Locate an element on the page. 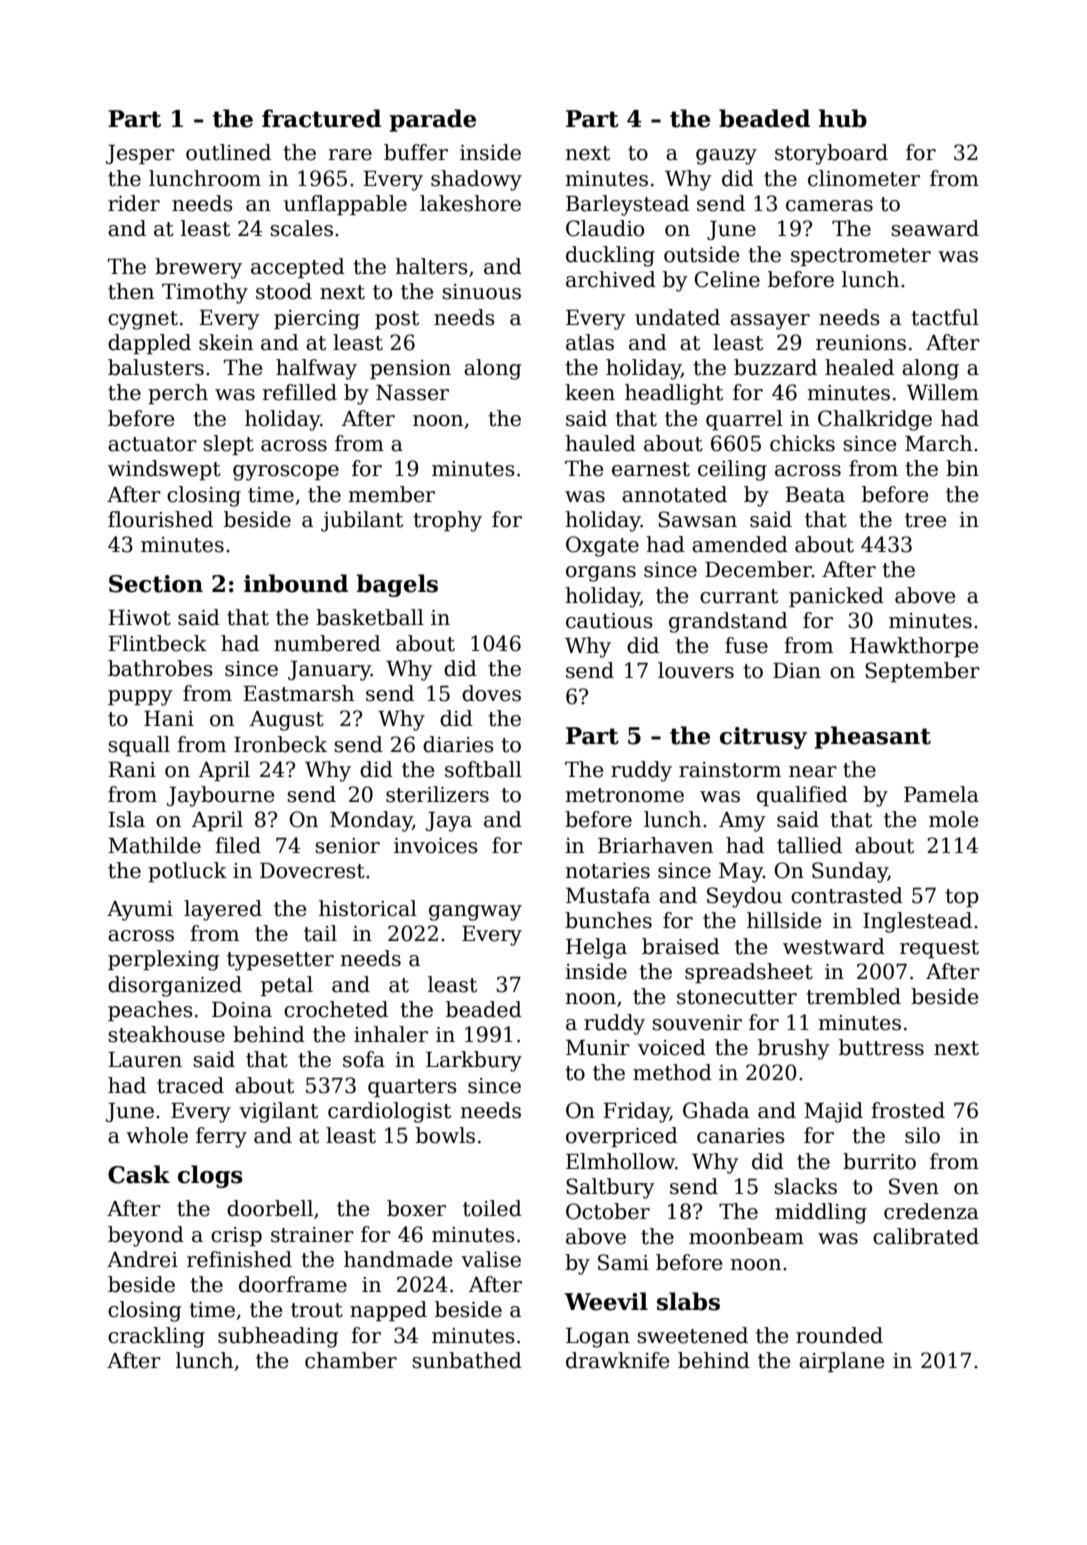 Image resolution: width=1087 pixels, height=1545 pixels. grandstand is located at coordinates (728, 622).
